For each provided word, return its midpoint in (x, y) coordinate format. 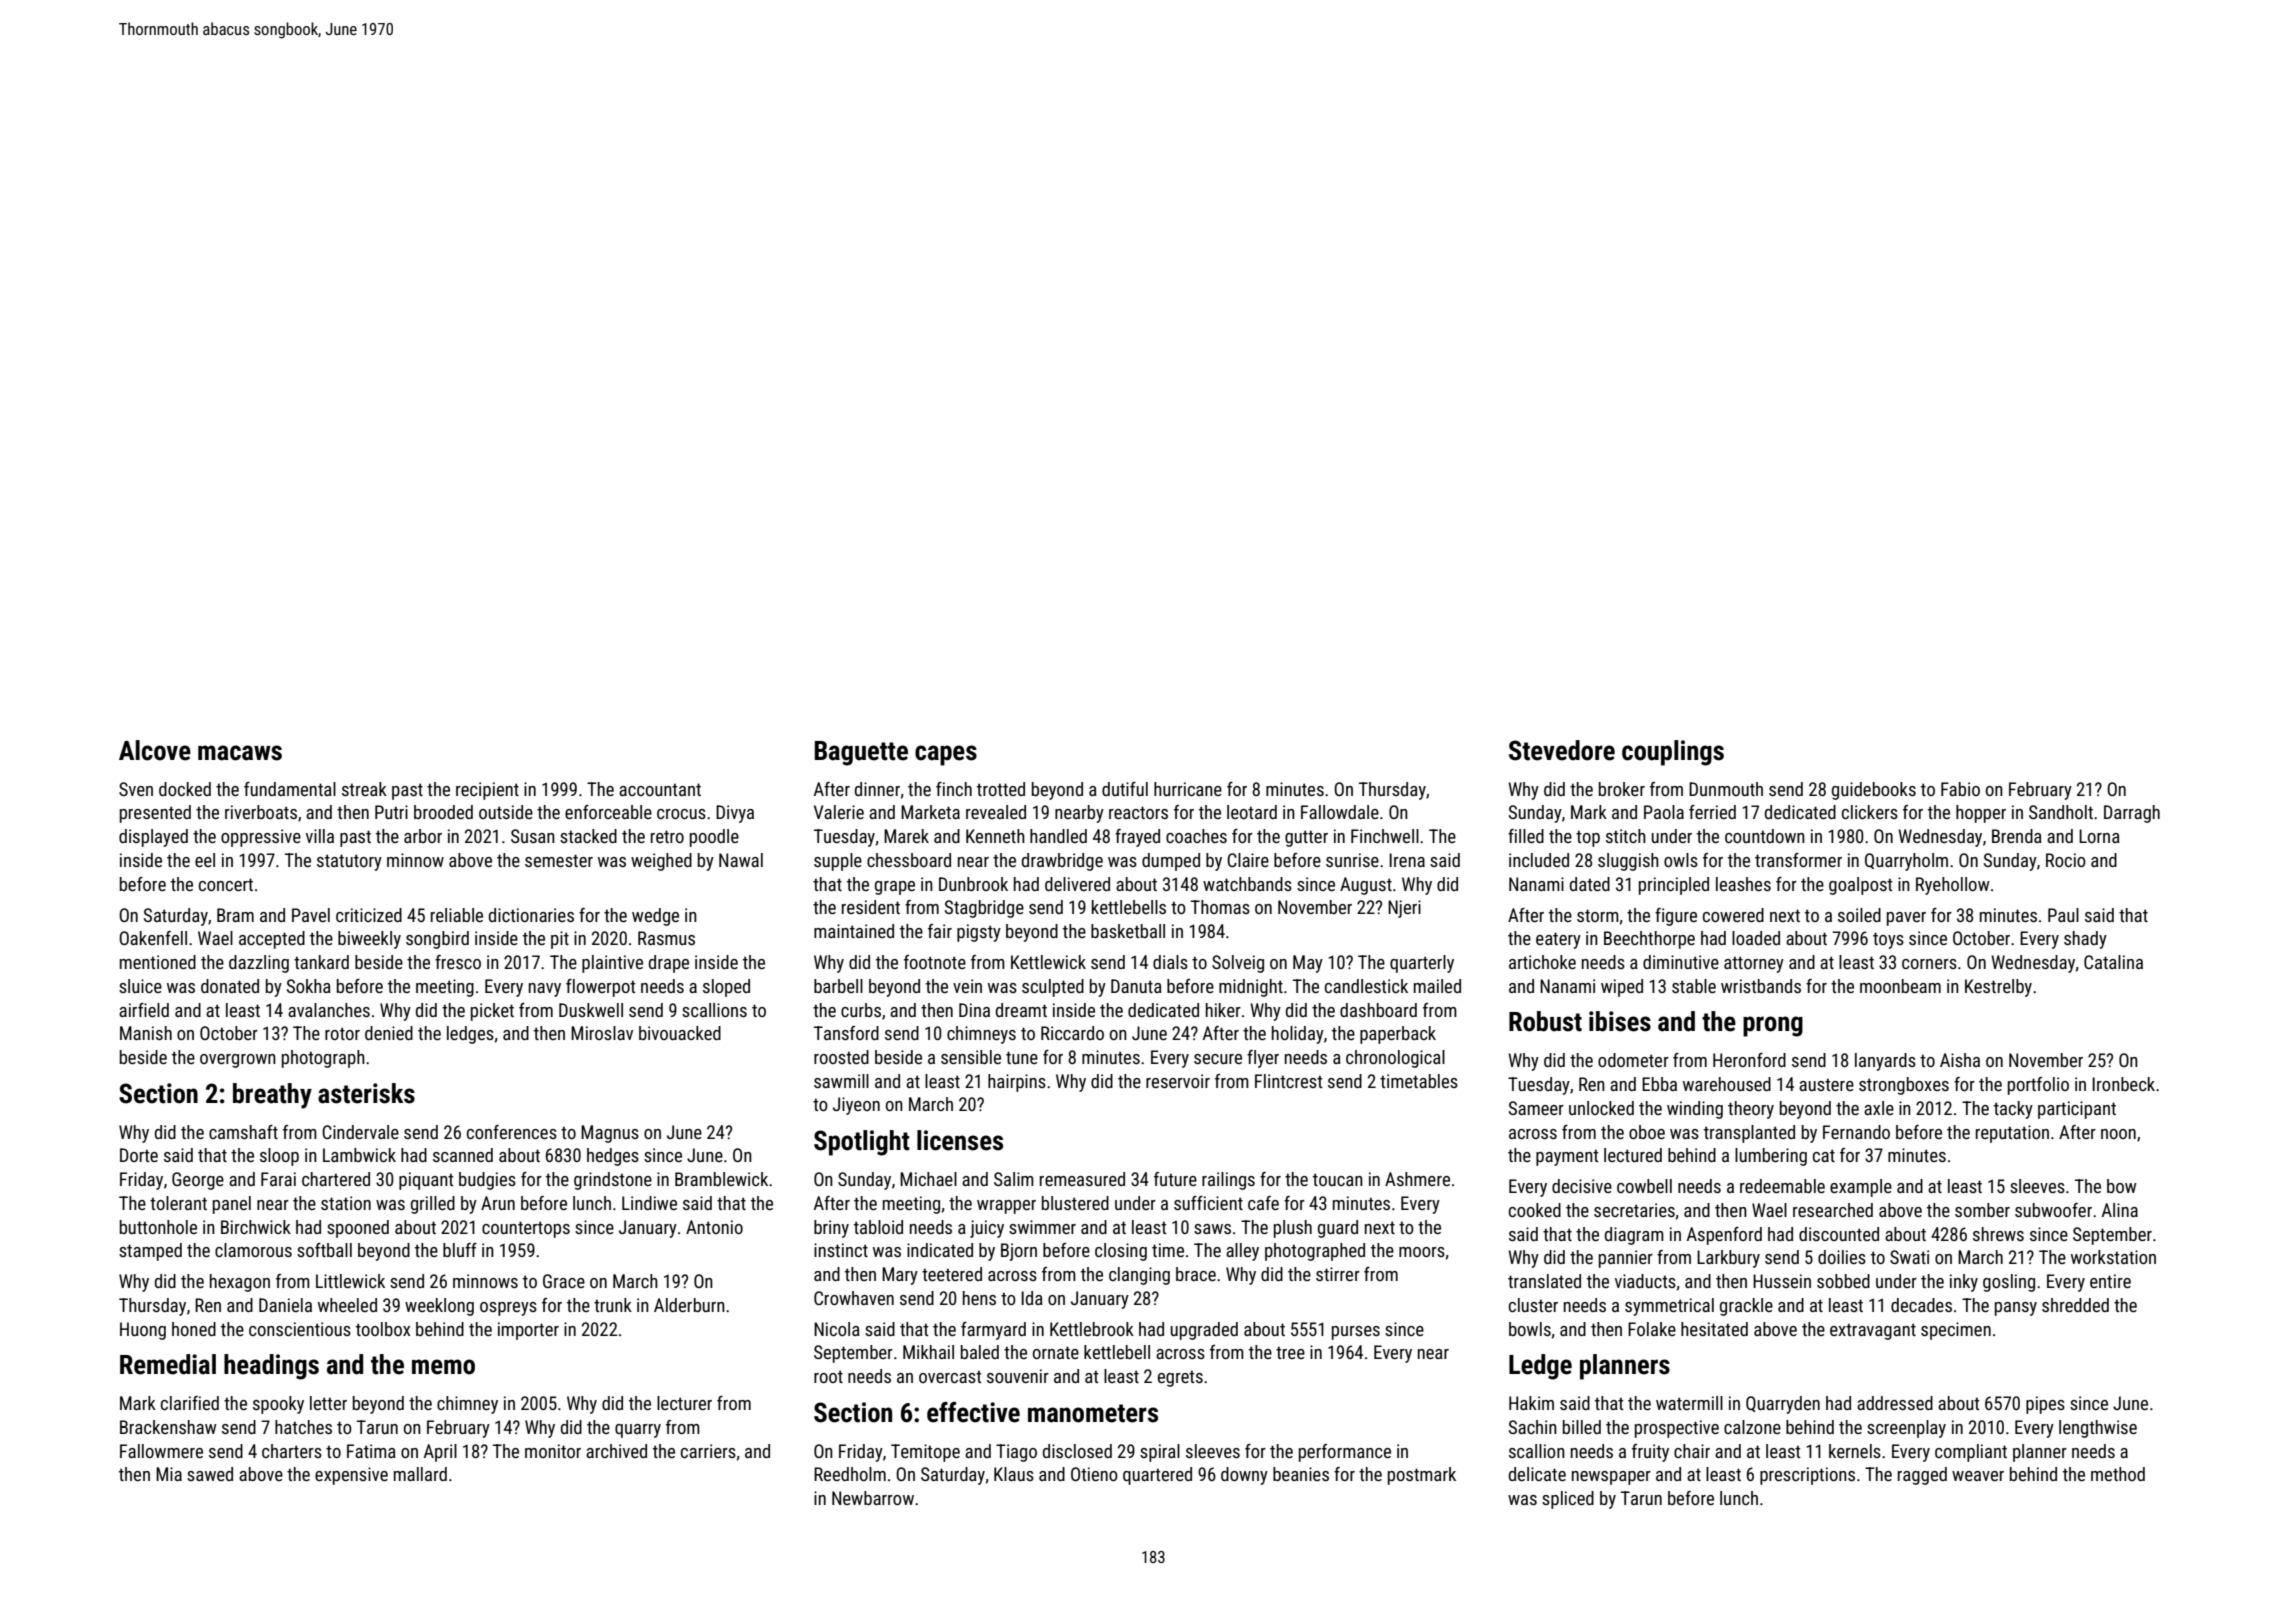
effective (973, 1412)
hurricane (1188, 789)
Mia (169, 1474)
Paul (2063, 915)
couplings (1673, 753)
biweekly (369, 940)
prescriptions (1807, 1476)
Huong (143, 1331)
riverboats (261, 812)
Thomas (1220, 907)
